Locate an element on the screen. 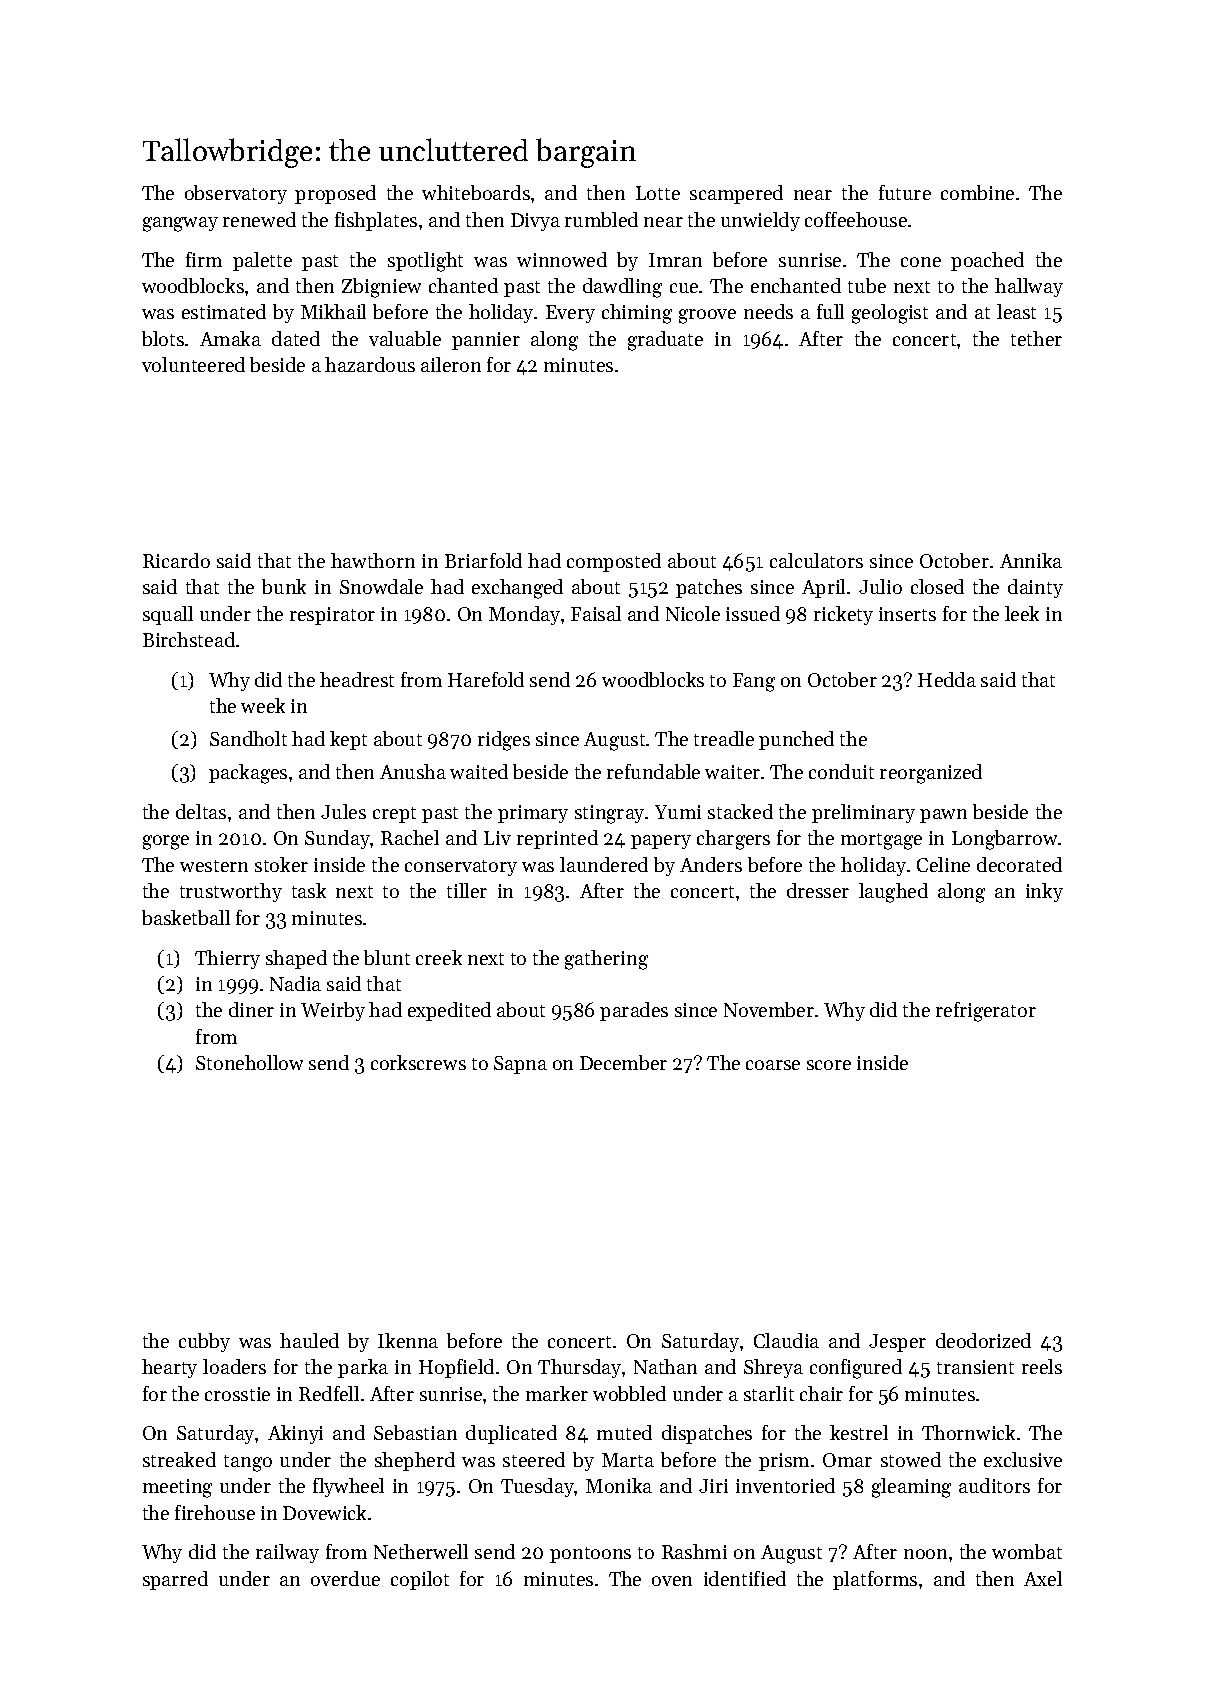  Stonehollow is located at coordinates (249, 1062).
